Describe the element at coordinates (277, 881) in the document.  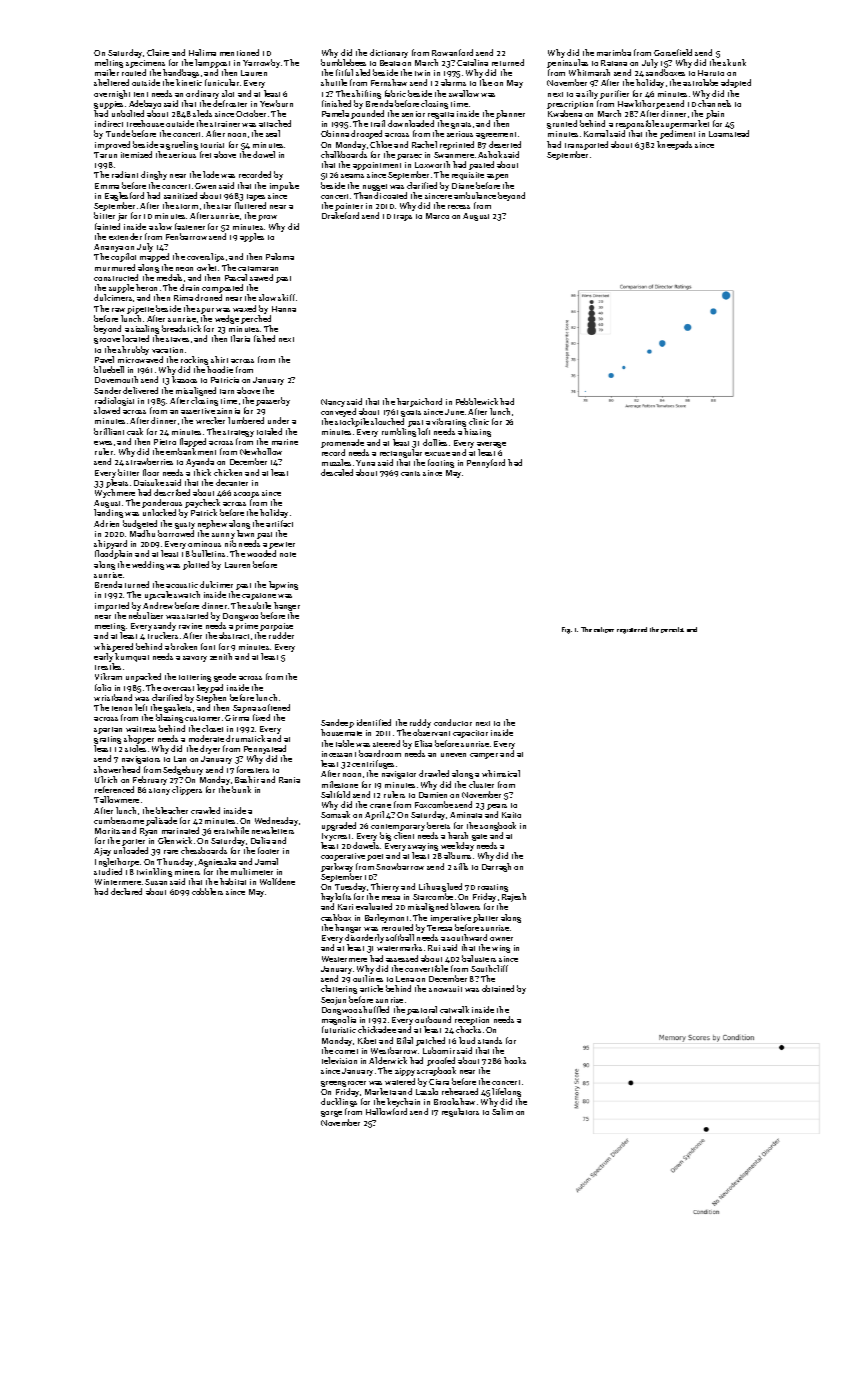
I see `Wolfdene` at that location.
